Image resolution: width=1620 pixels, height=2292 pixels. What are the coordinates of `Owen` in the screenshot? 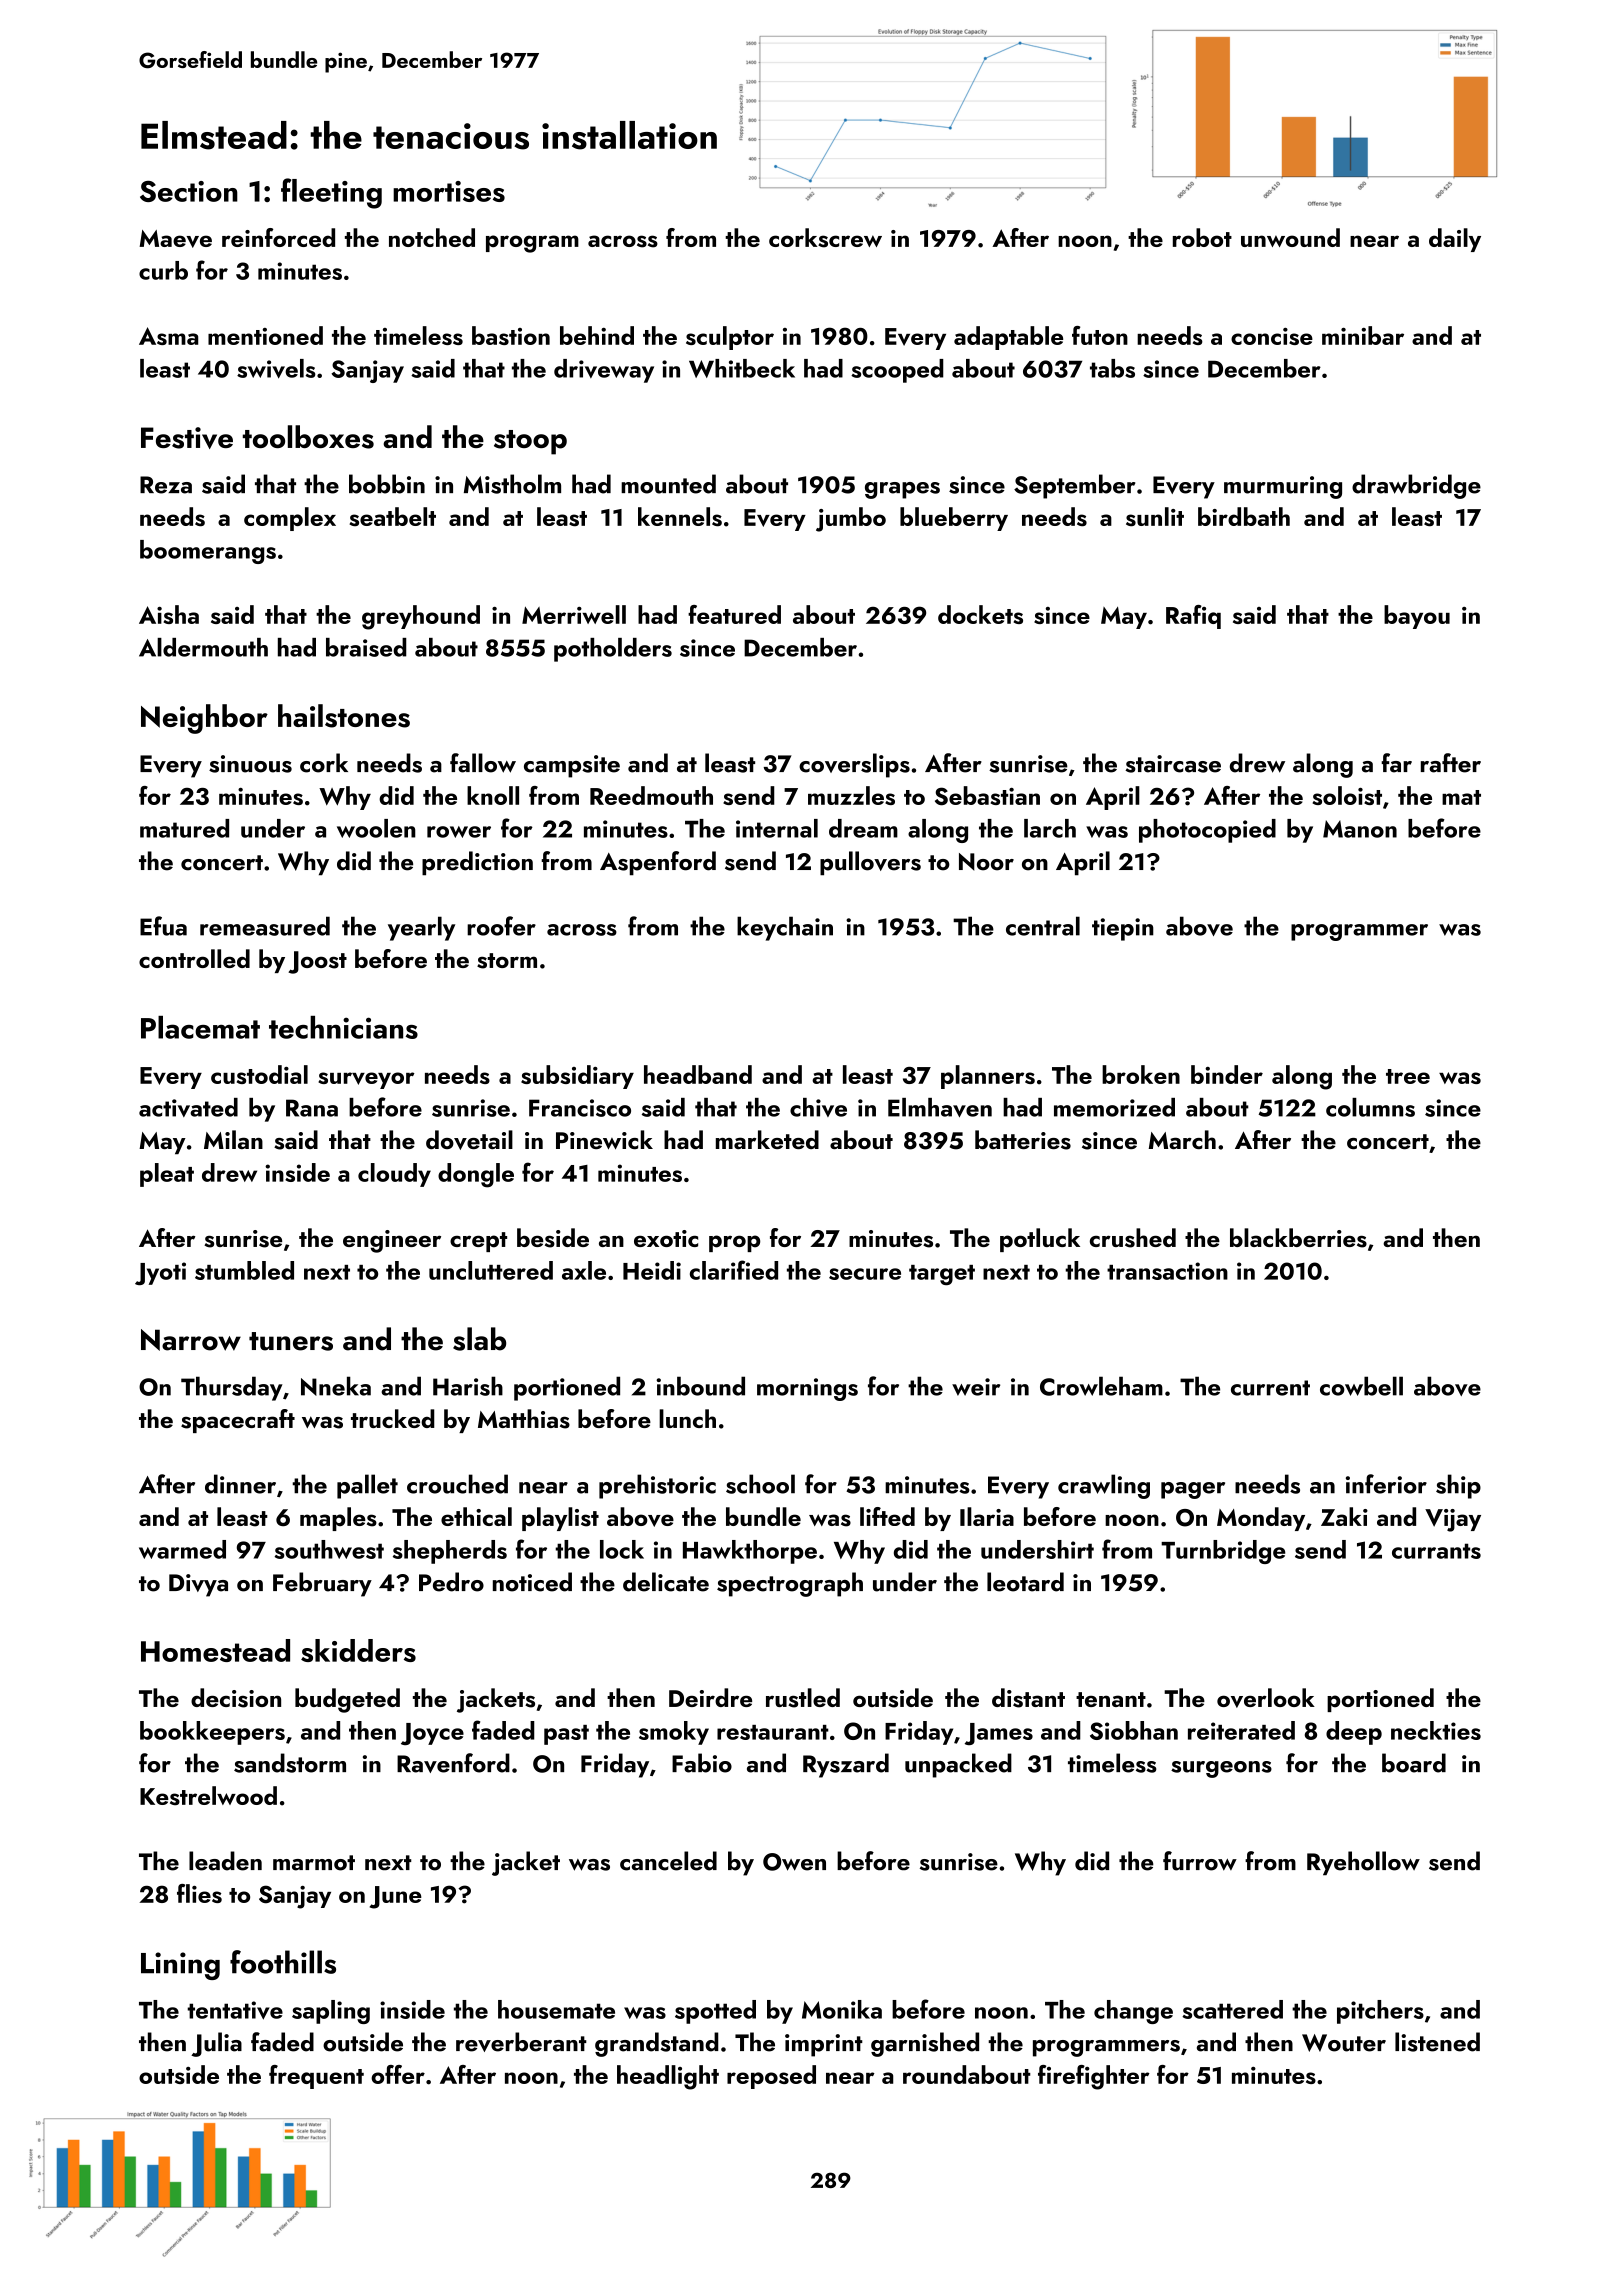 It's located at (794, 1862).
